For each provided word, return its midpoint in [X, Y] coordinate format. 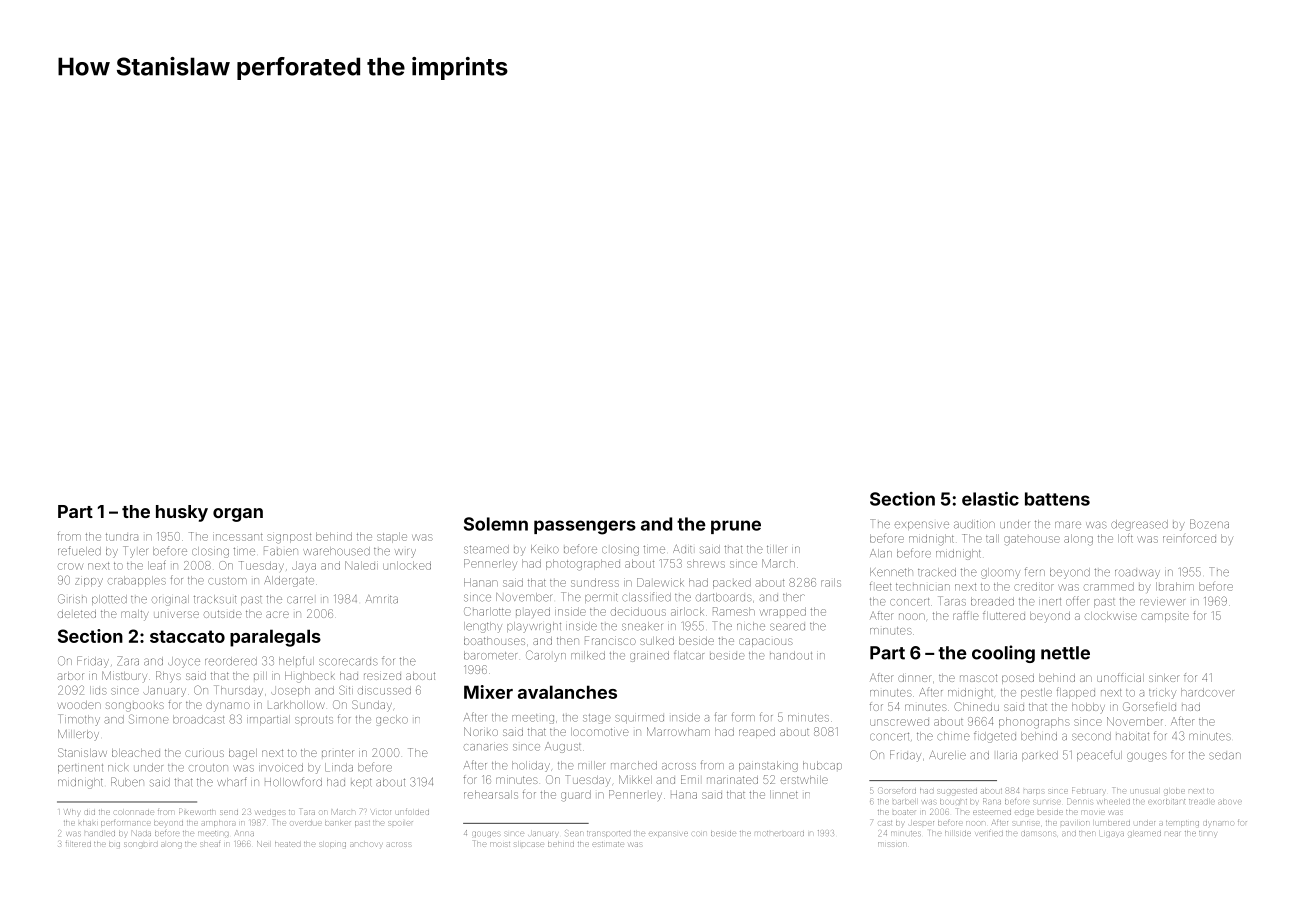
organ [238, 515]
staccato [187, 636]
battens [1057, 499]
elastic [990, 499]
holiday [531, 766]
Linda [339, 767]
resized [382, 676]
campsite [1165, 617]
